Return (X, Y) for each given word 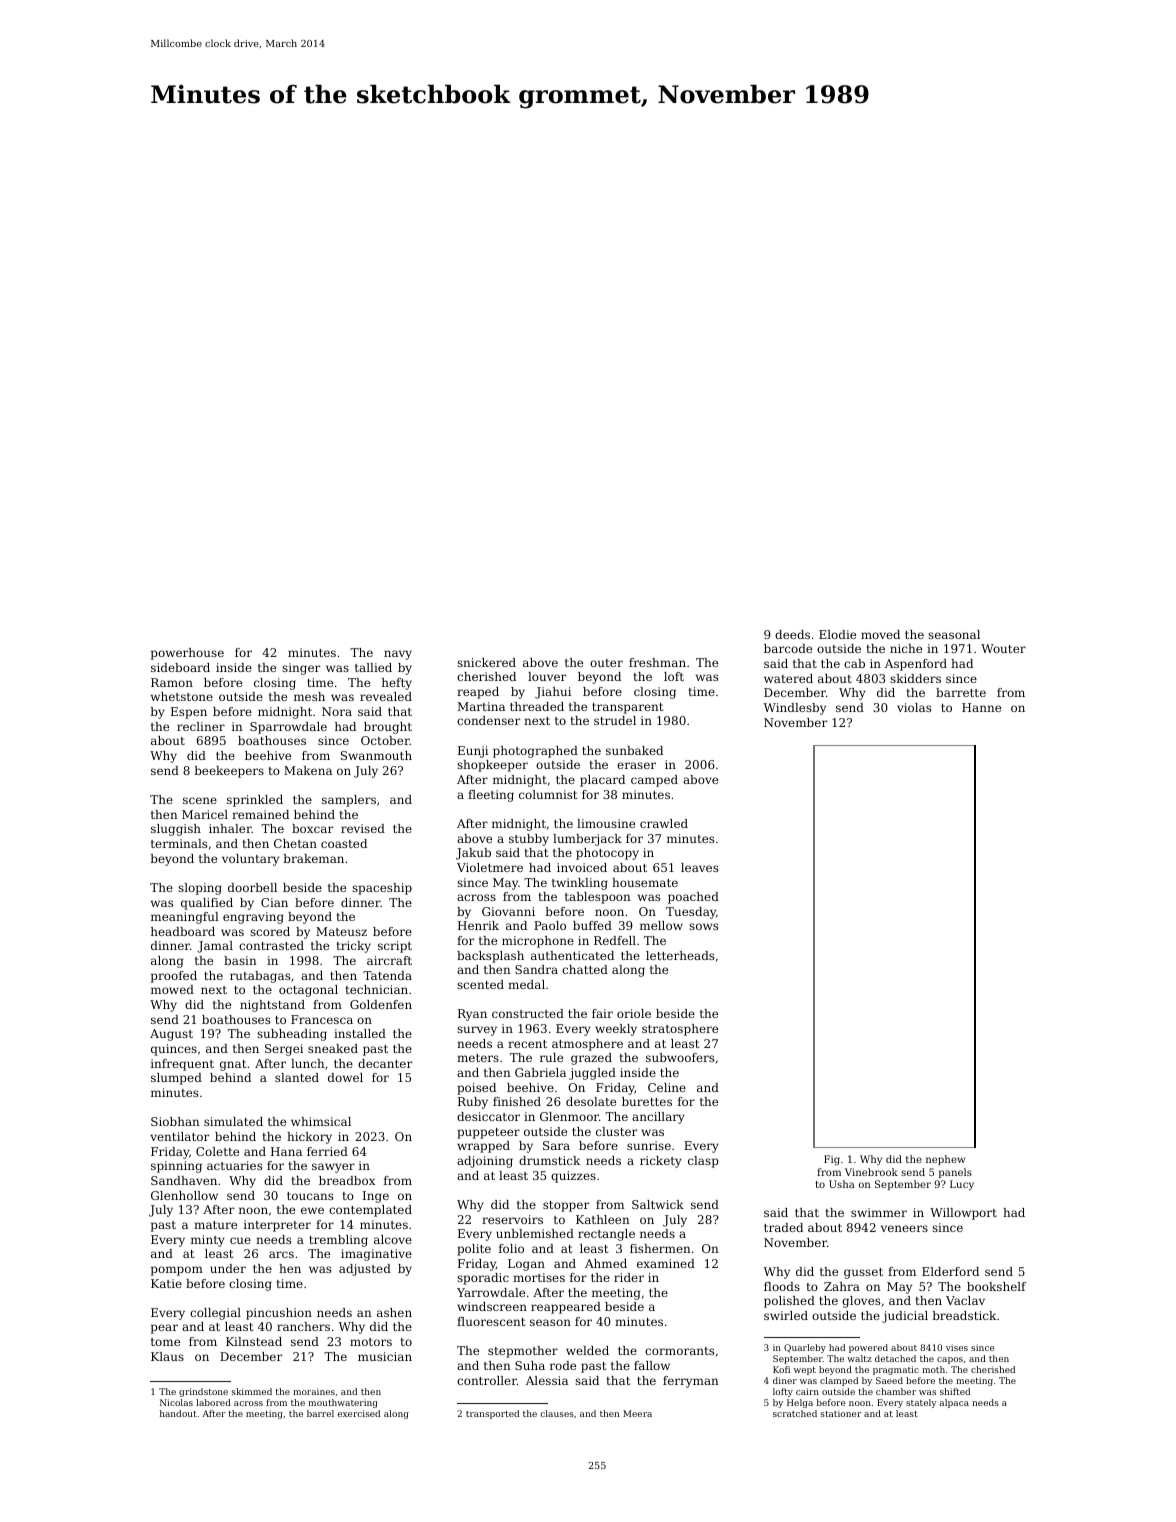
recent (527, 1044)
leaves (699, 867)
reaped (478, 693)
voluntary (250, 860)
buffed (592, 925)
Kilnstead (254, 1341)
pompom (177, 1271)
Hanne (981, 707)
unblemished (535, 1233)
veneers (904, 1228)
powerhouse (187, 654)
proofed (174, 977)
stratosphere (680, 1030)
